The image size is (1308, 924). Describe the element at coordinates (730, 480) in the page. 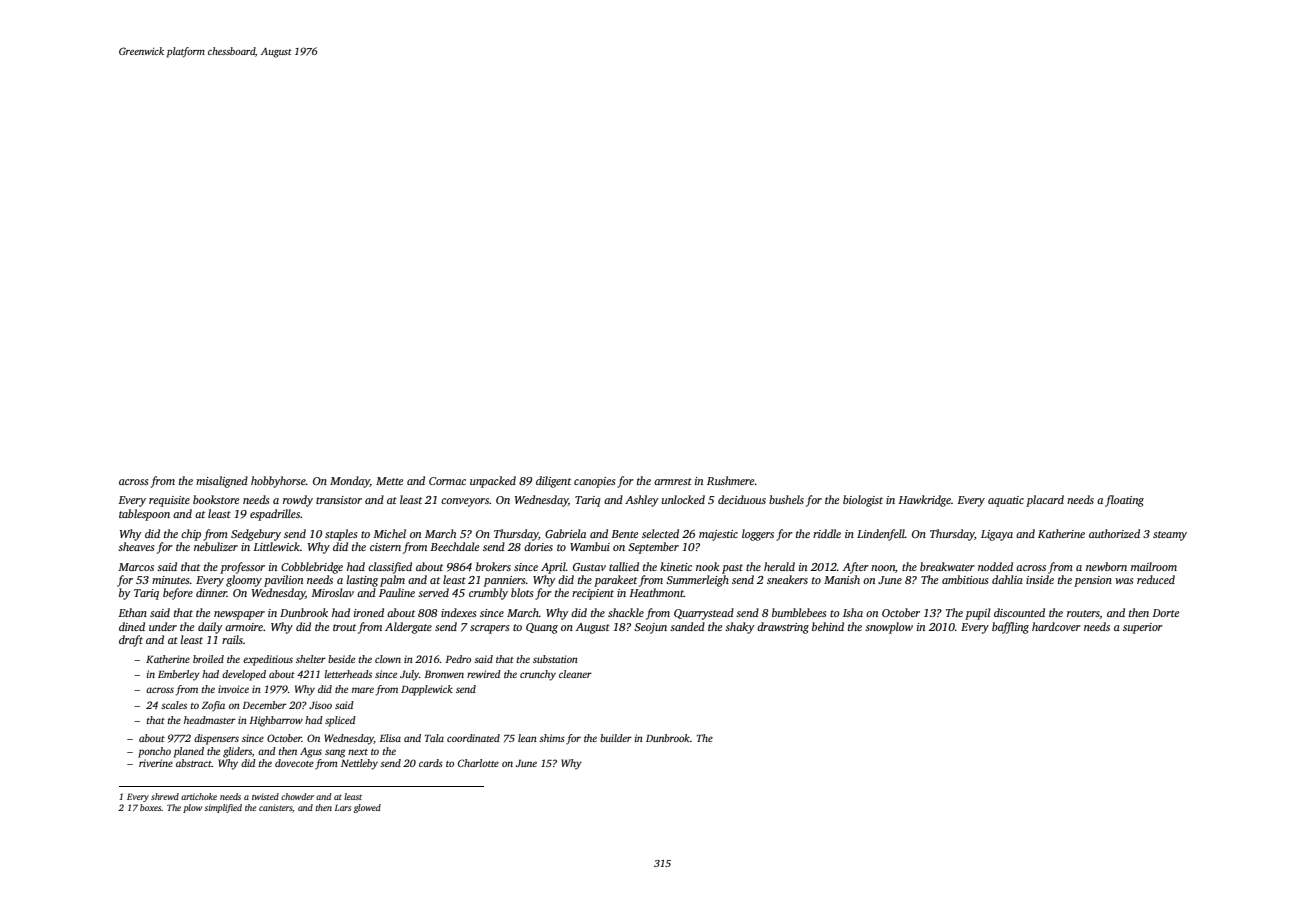

I see `Rushmere` at that location.
